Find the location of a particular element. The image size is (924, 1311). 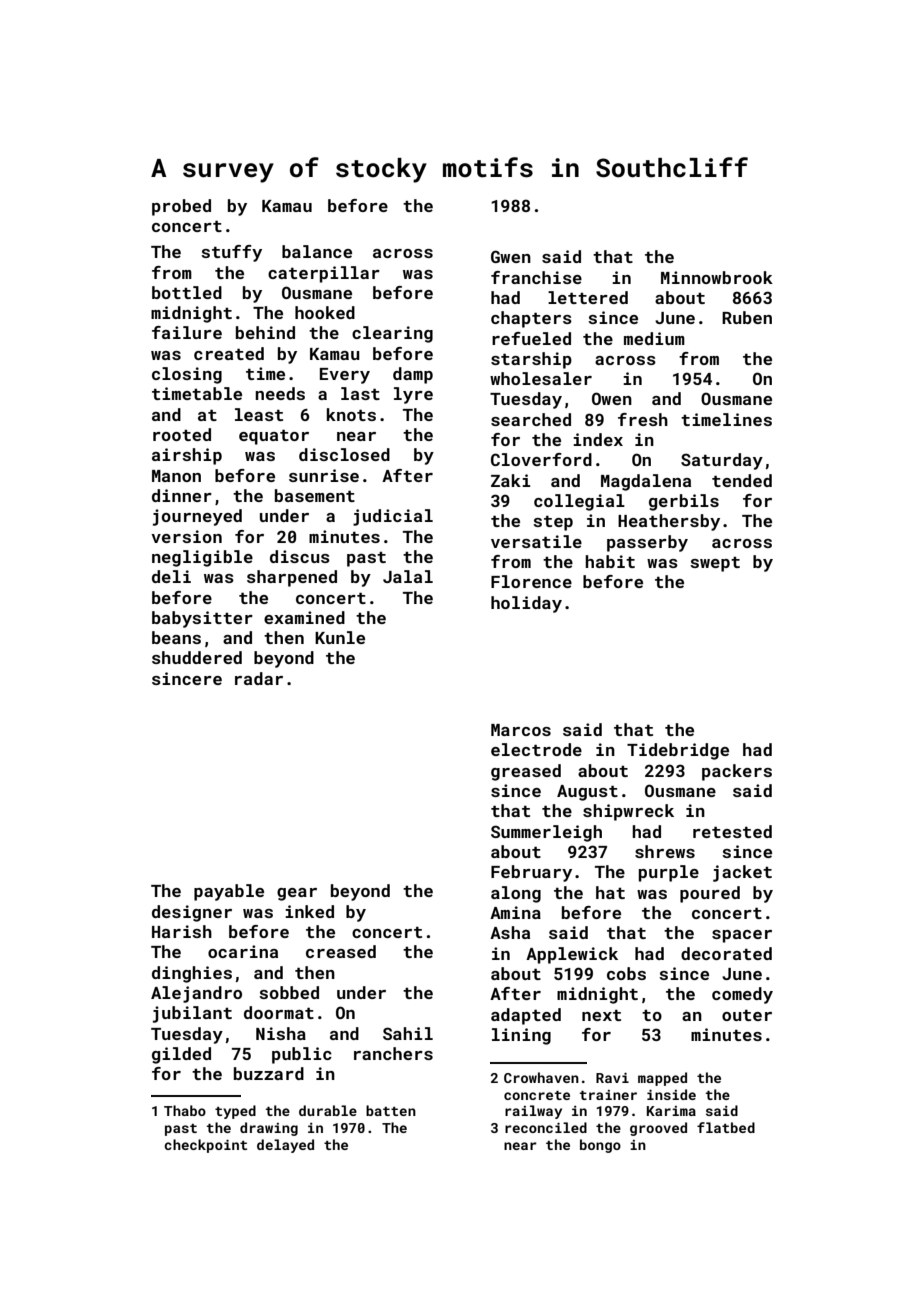

Summerleigh is located at coordinates (546, 833).
